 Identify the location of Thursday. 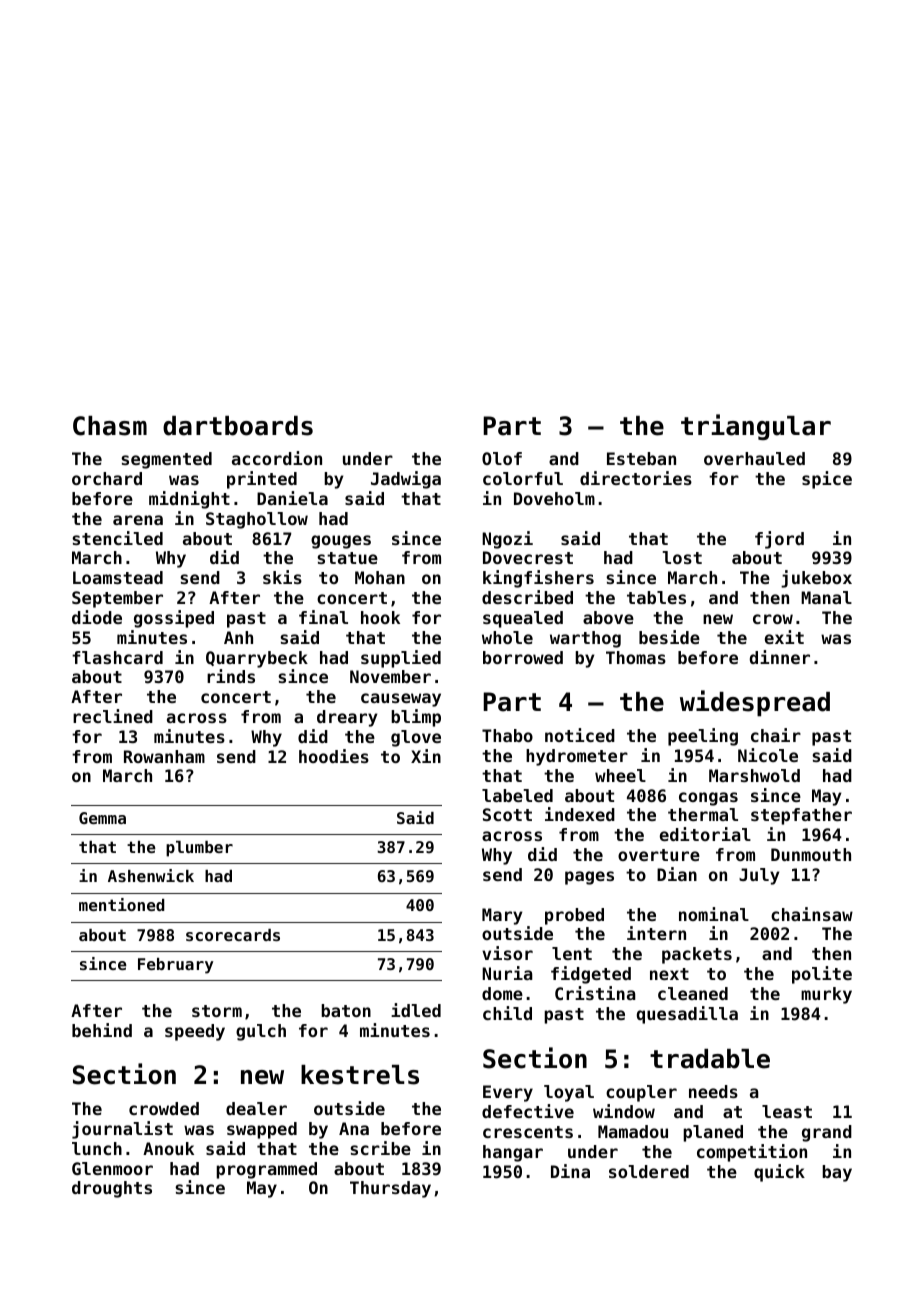
(390, 1189).
